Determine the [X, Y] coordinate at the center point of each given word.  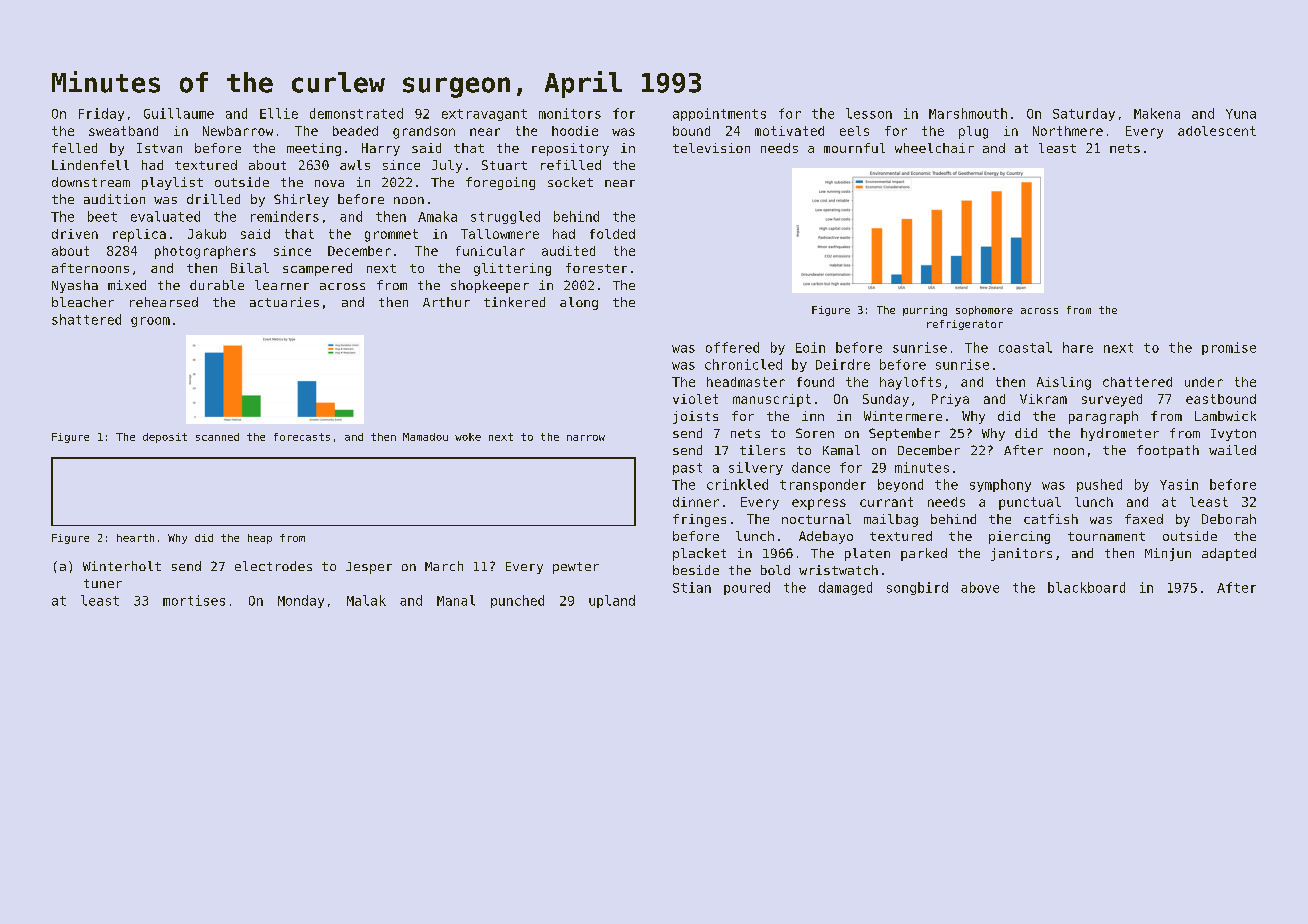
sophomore [984, 311]
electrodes [273, 566]
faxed [1144, 519]
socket [570, 182]
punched [517, 601]
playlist [172, 183]
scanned [217, 437]
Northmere [1068, 131]
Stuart [504, 165]
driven [75, 234]
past [687, 469]
